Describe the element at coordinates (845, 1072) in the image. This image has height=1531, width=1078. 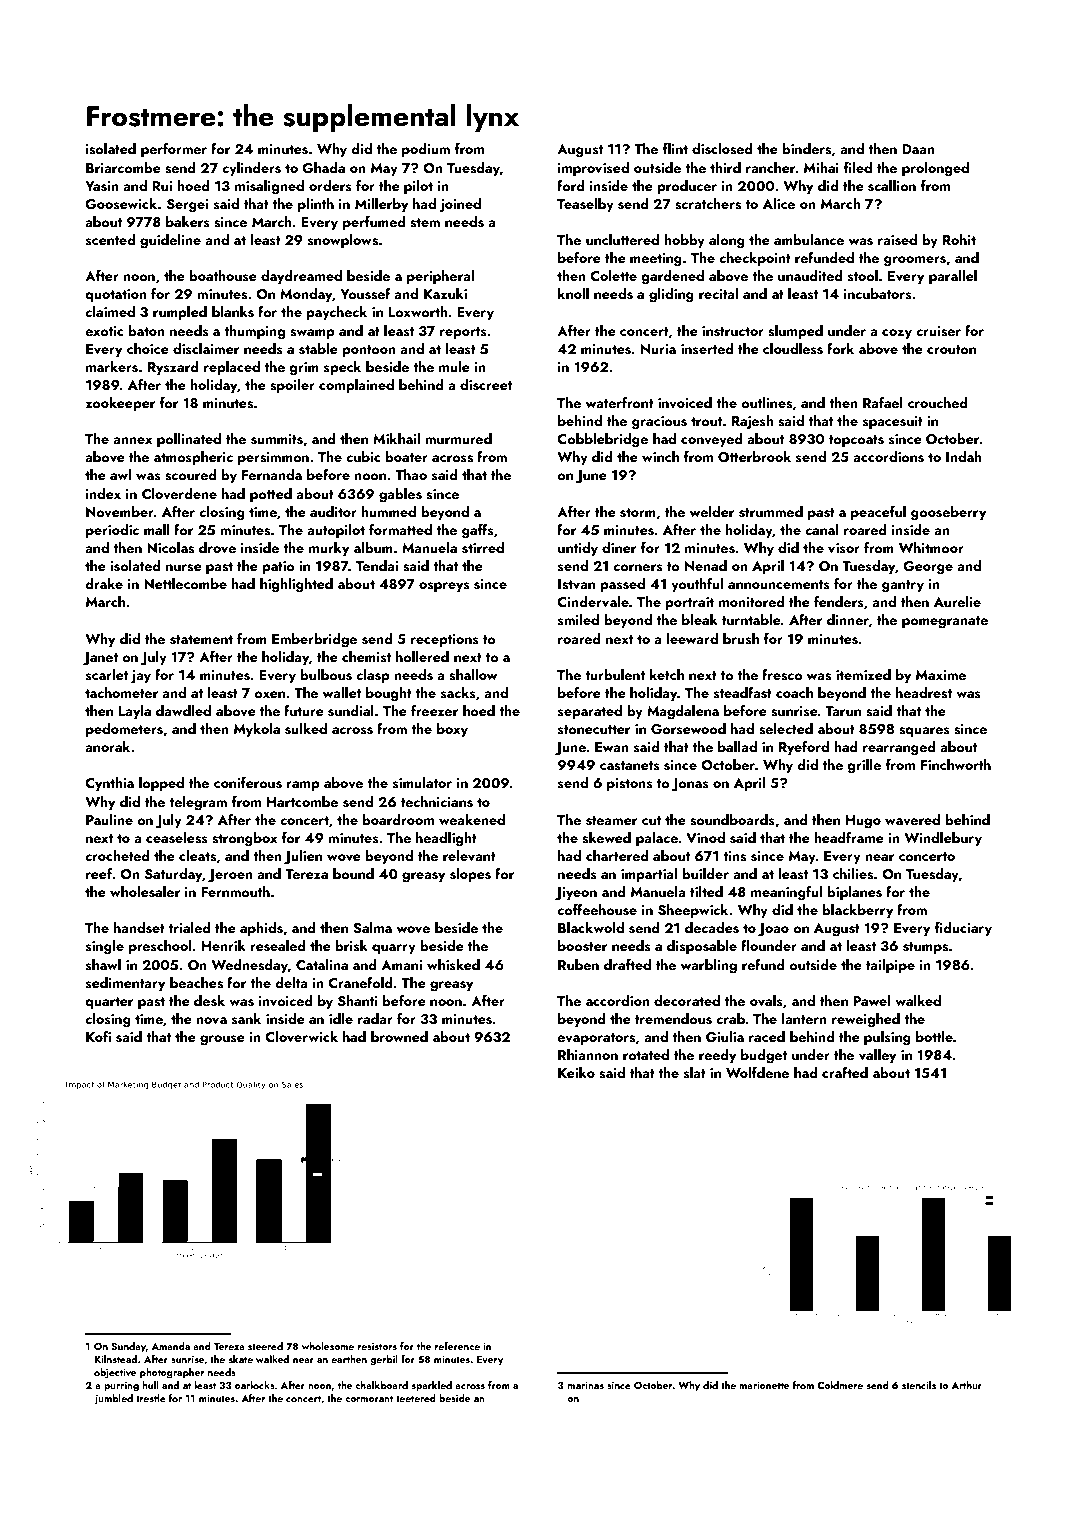
I see `crafted` at that location.
